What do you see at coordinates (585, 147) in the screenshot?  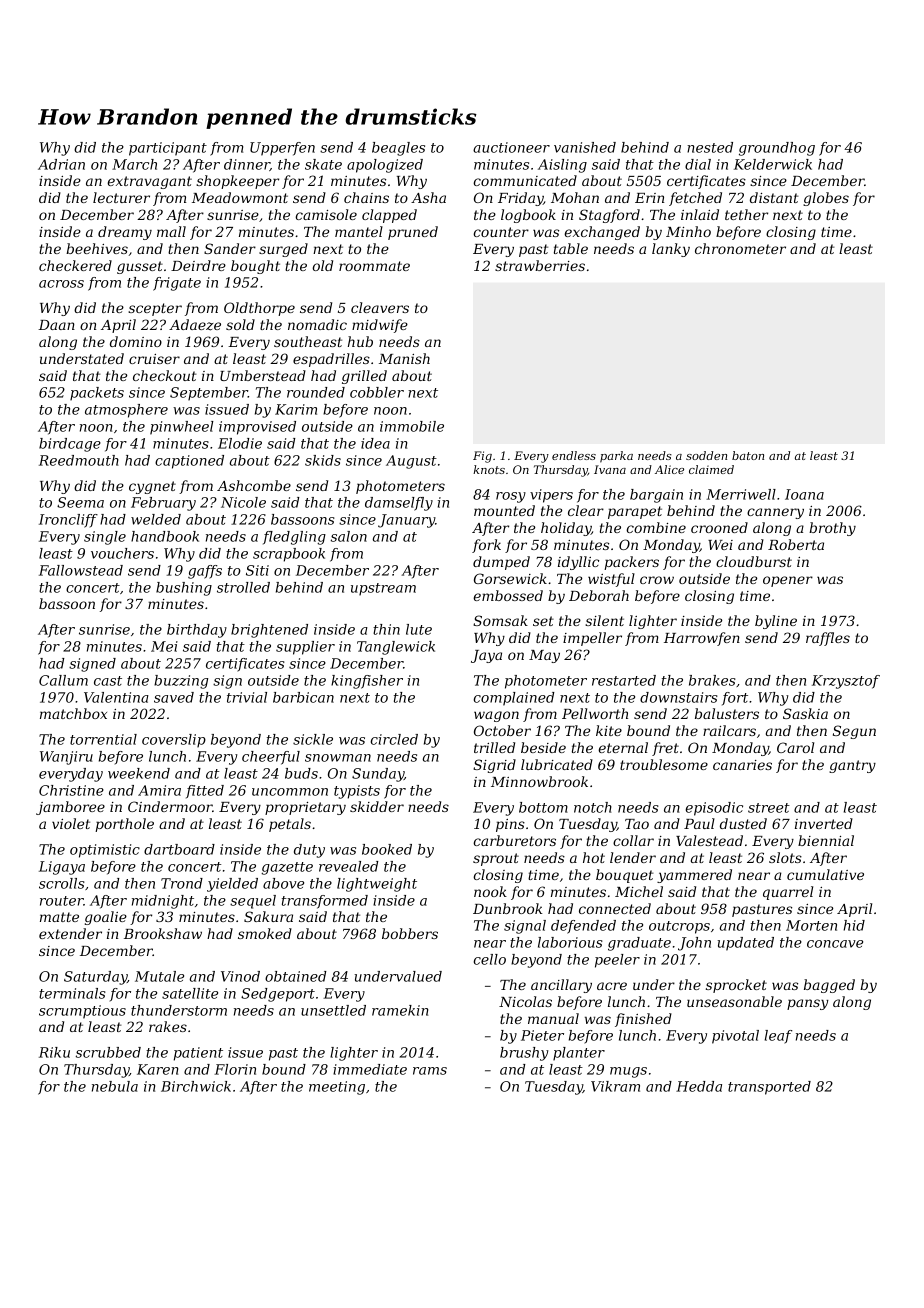 I see `vanished` at bounding box center [585, 147].
